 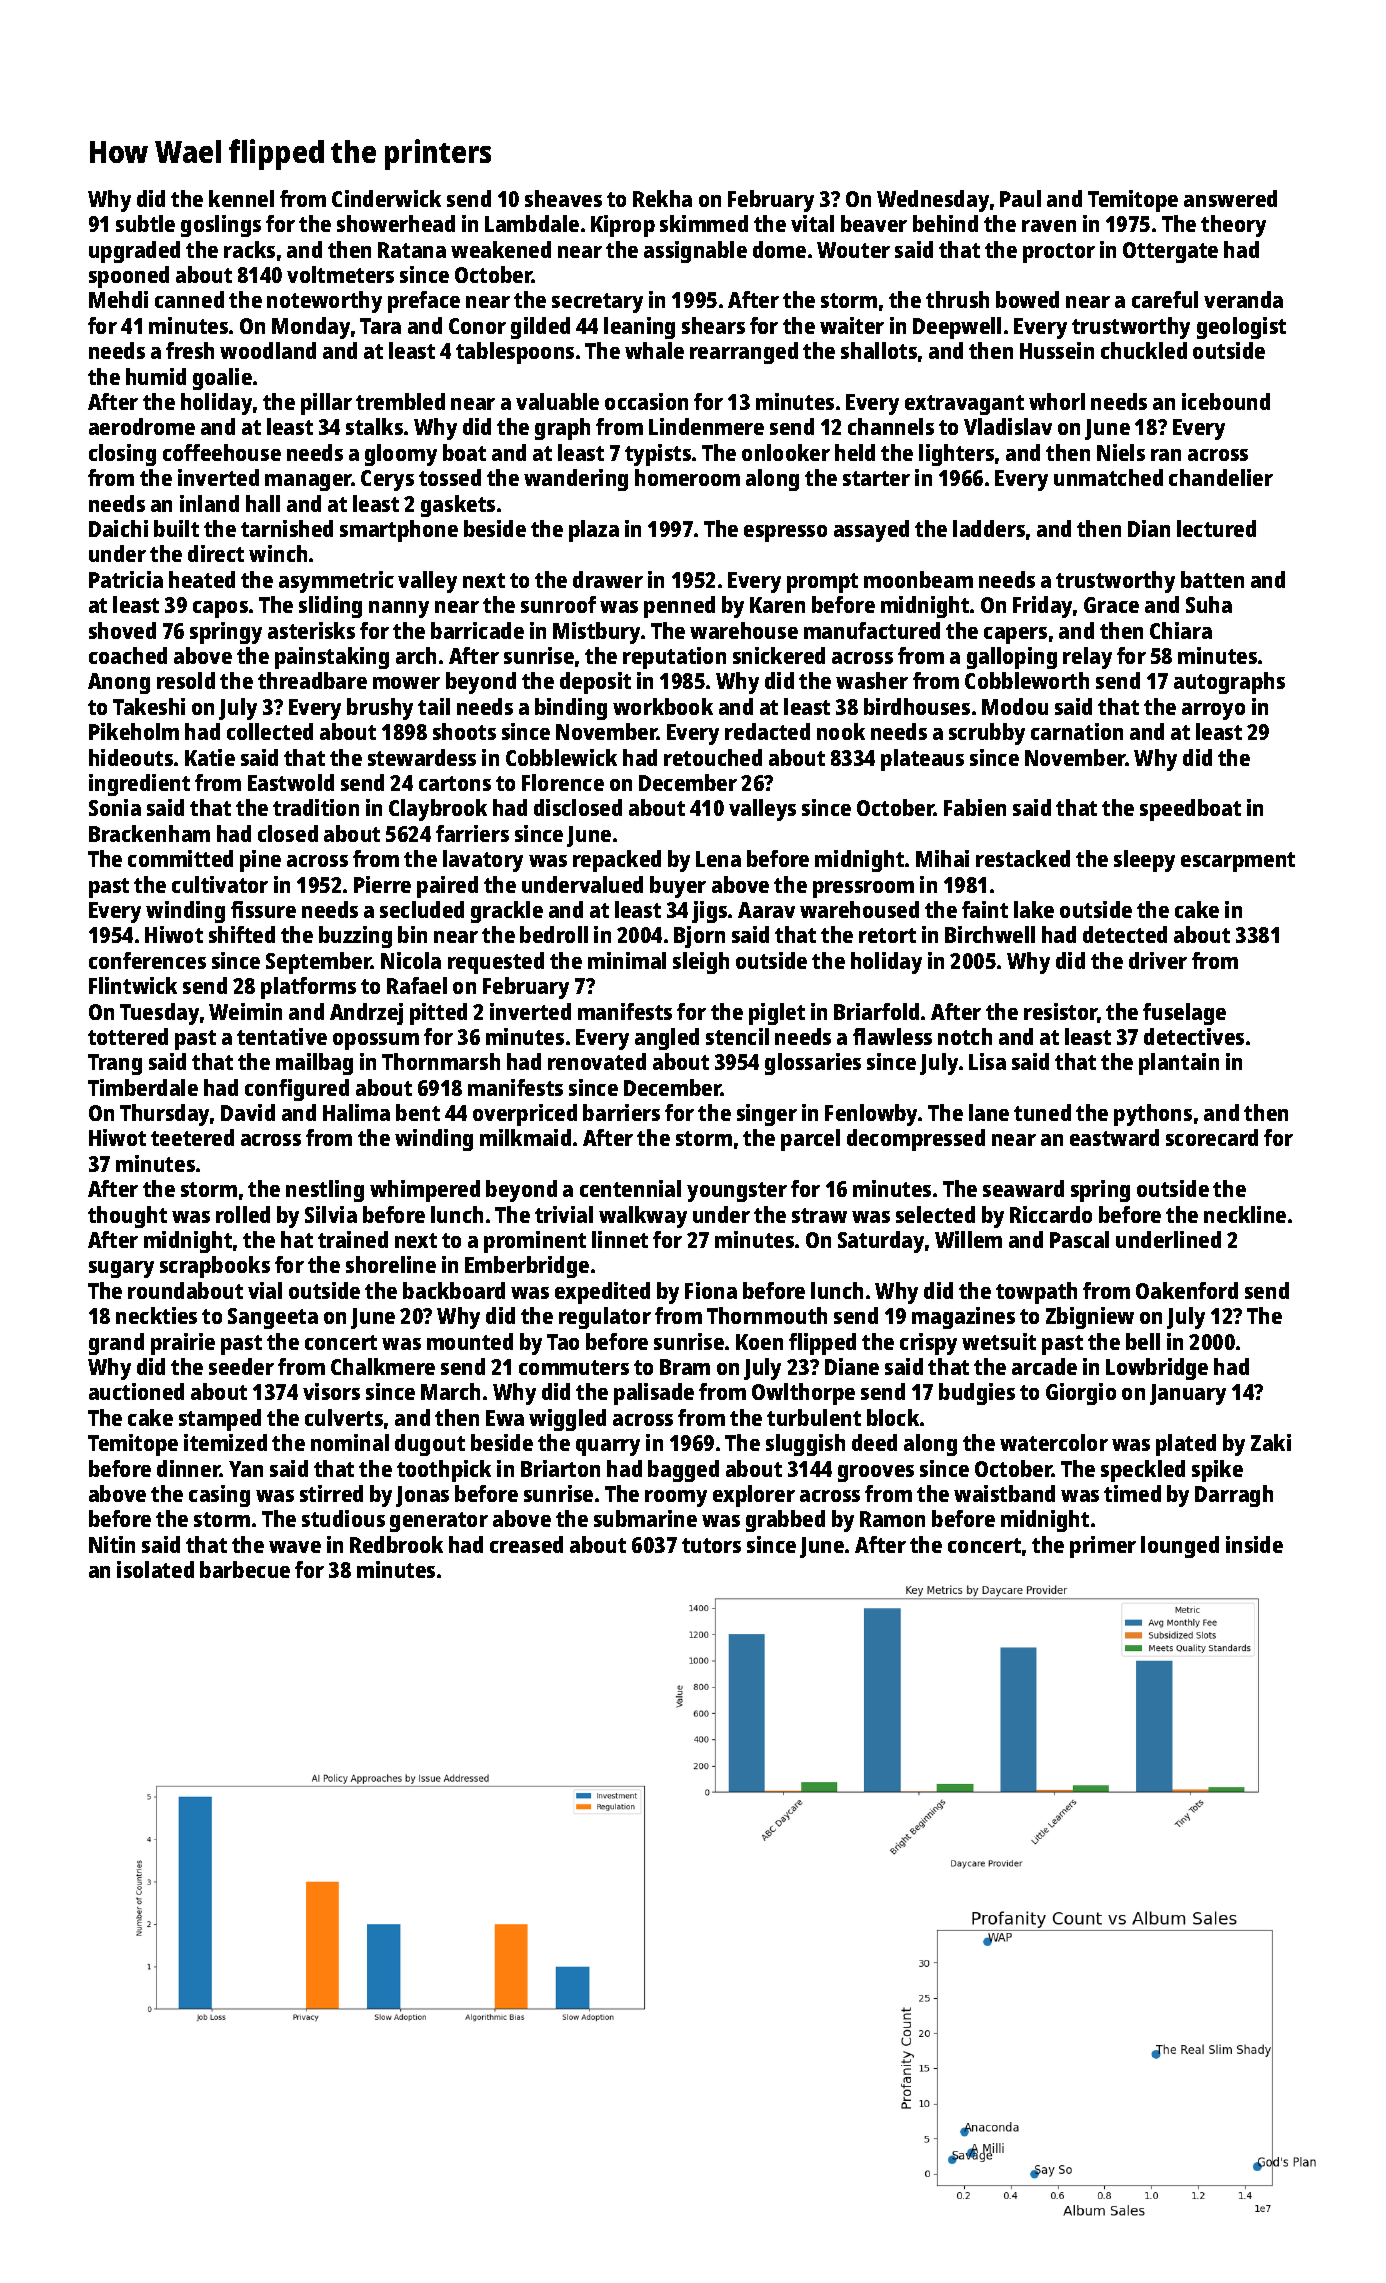 What do you see at coordinates (658, 455) in the page?
I see `typists` at bounding box center [658, 455].
